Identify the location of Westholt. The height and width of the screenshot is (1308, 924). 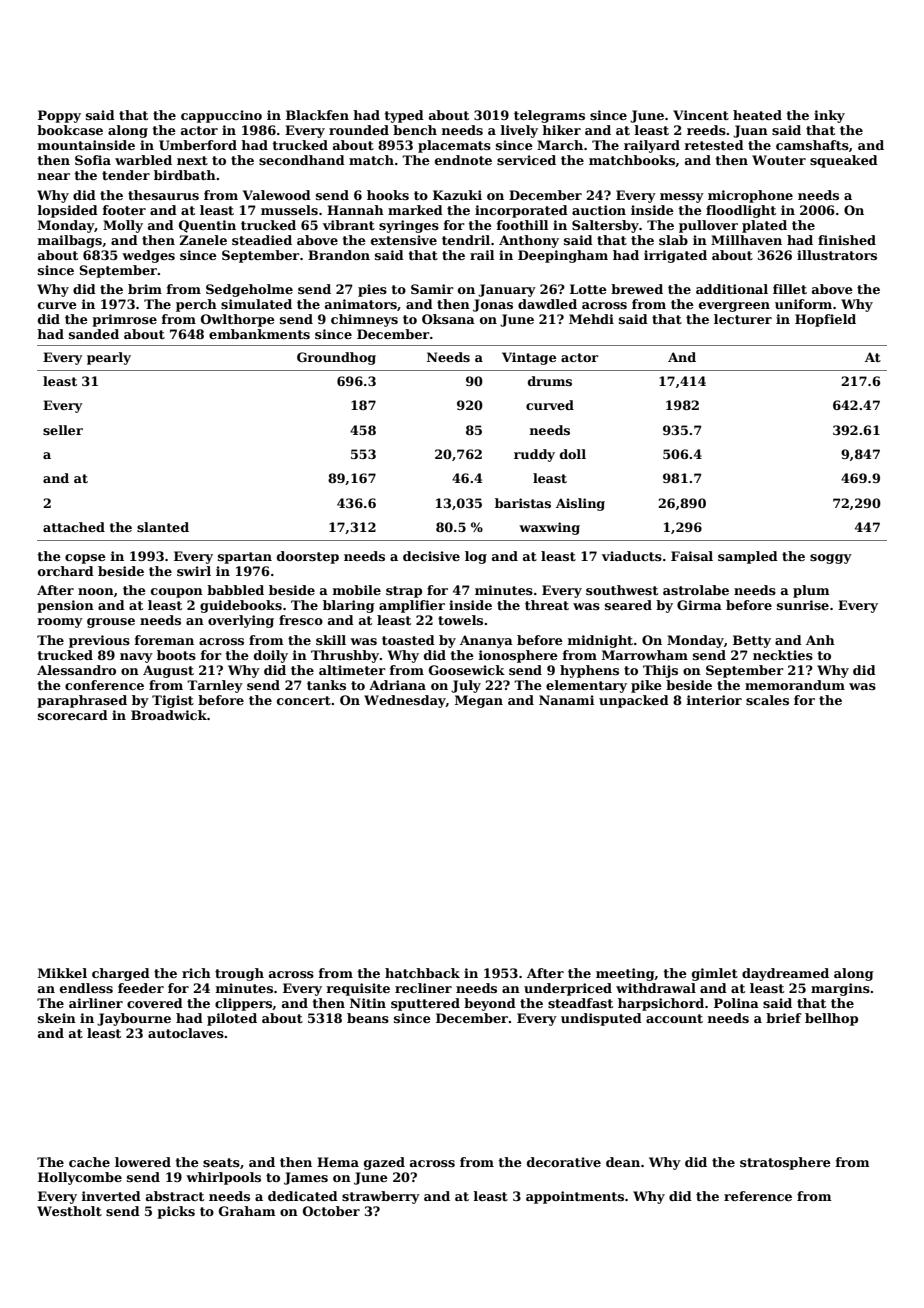
(69, 1211).
